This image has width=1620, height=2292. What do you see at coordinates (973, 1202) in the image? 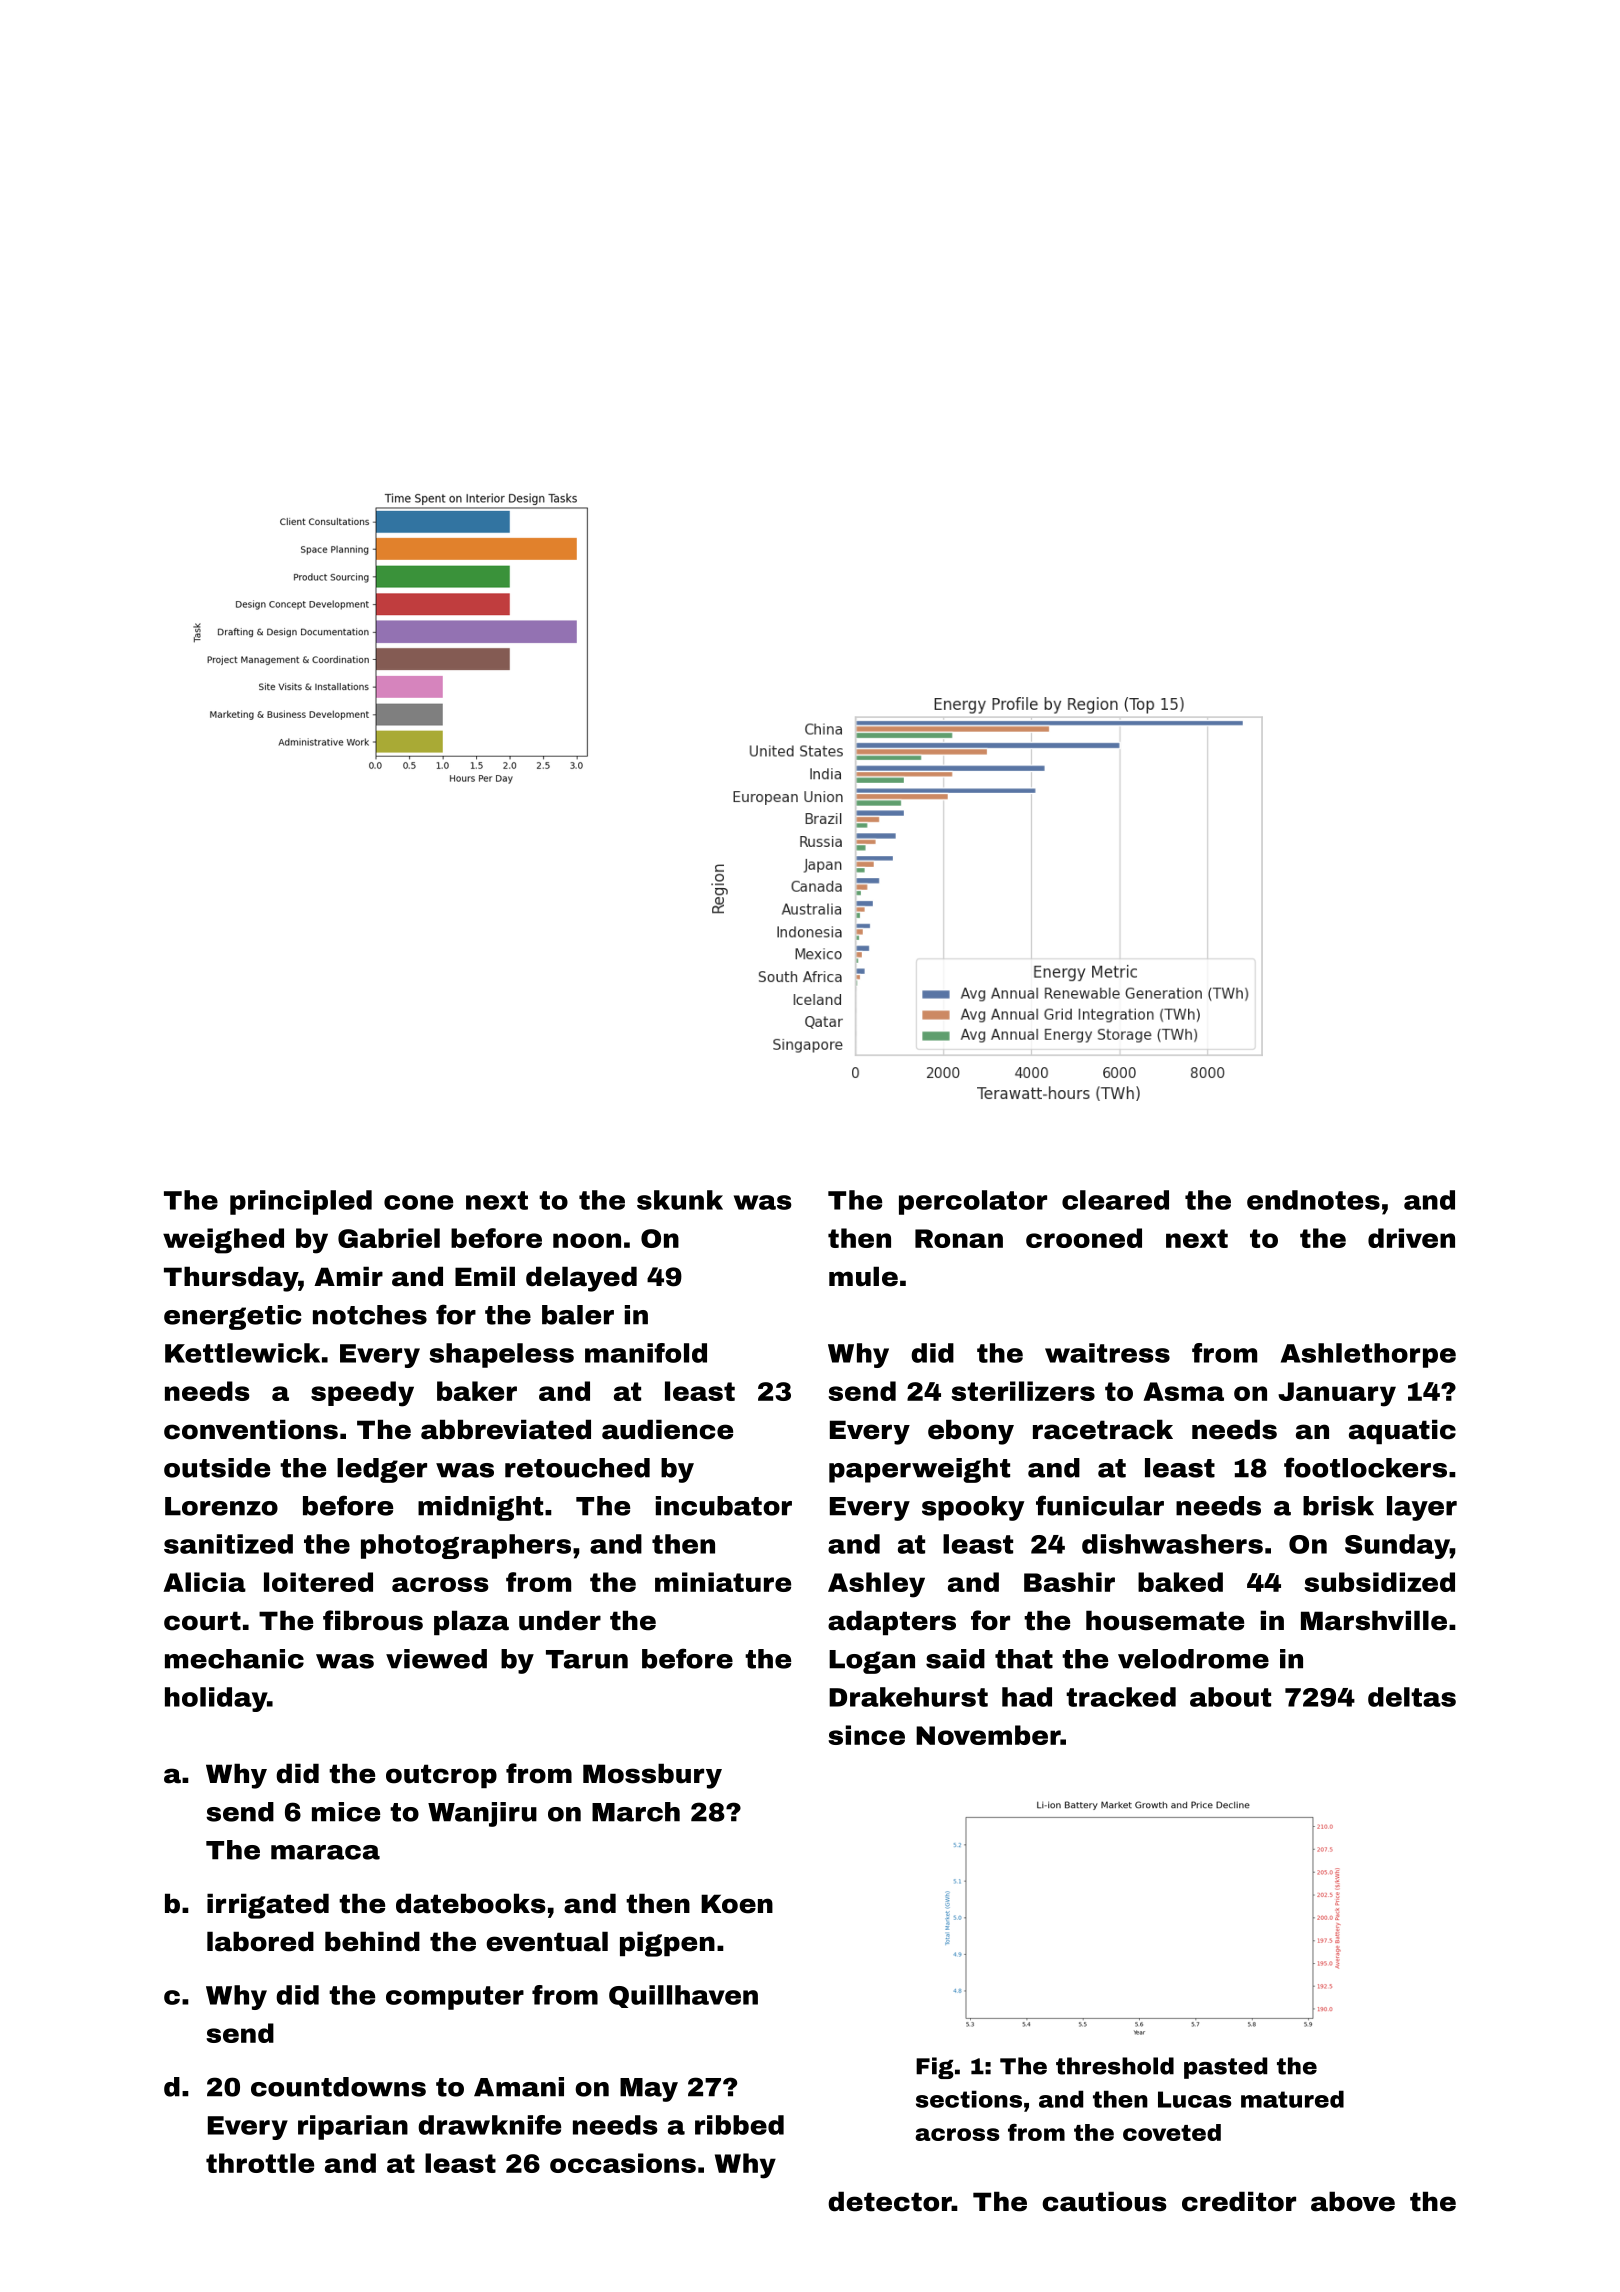
I see `percolator` at bounding box center [973, 1202].
